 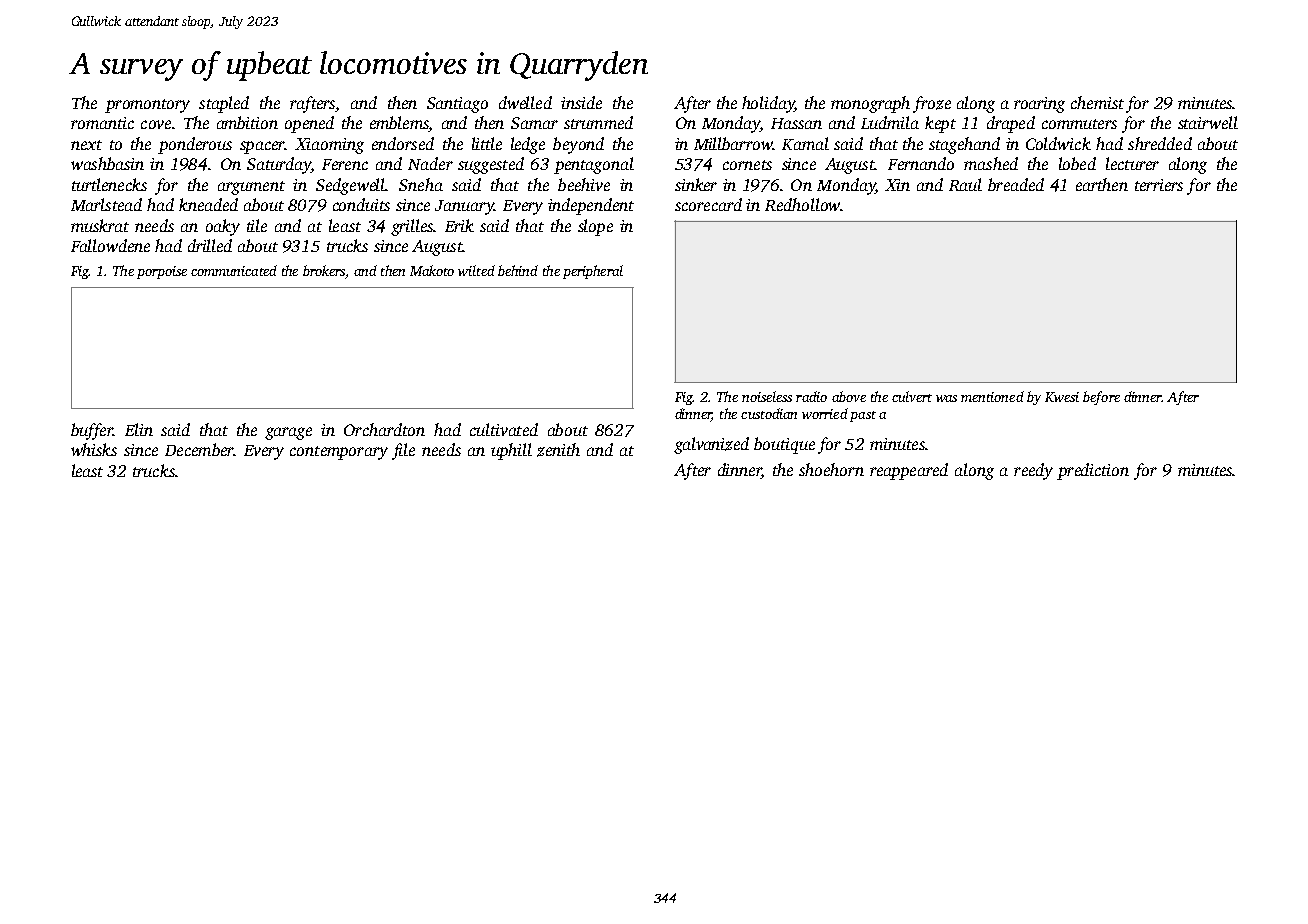 What do you see at coordinates (863, 416) in the page?
I see `past` at bounding box center [863, 416].
